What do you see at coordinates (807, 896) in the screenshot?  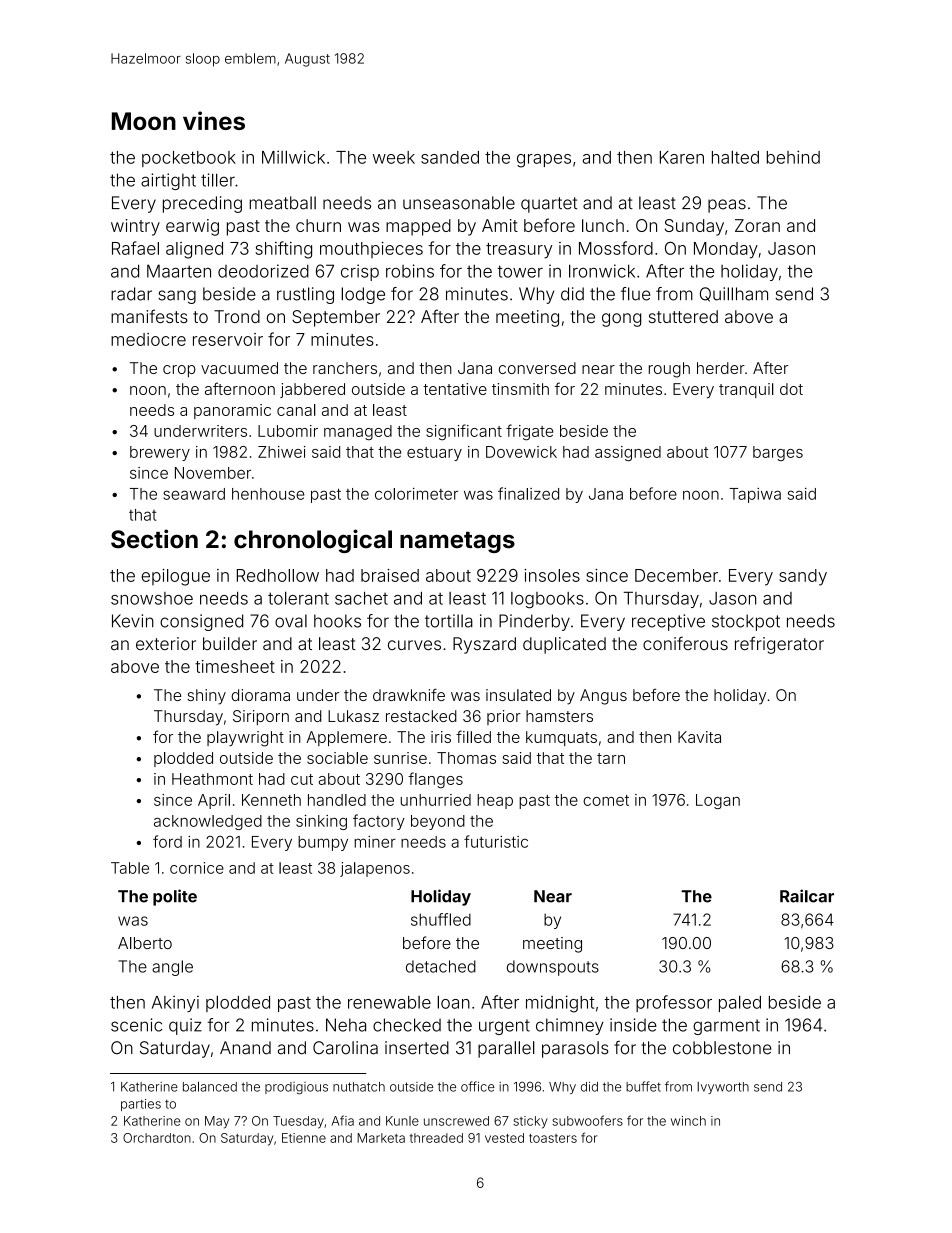 I see `Railcar` at bounding box center [807, 896].
